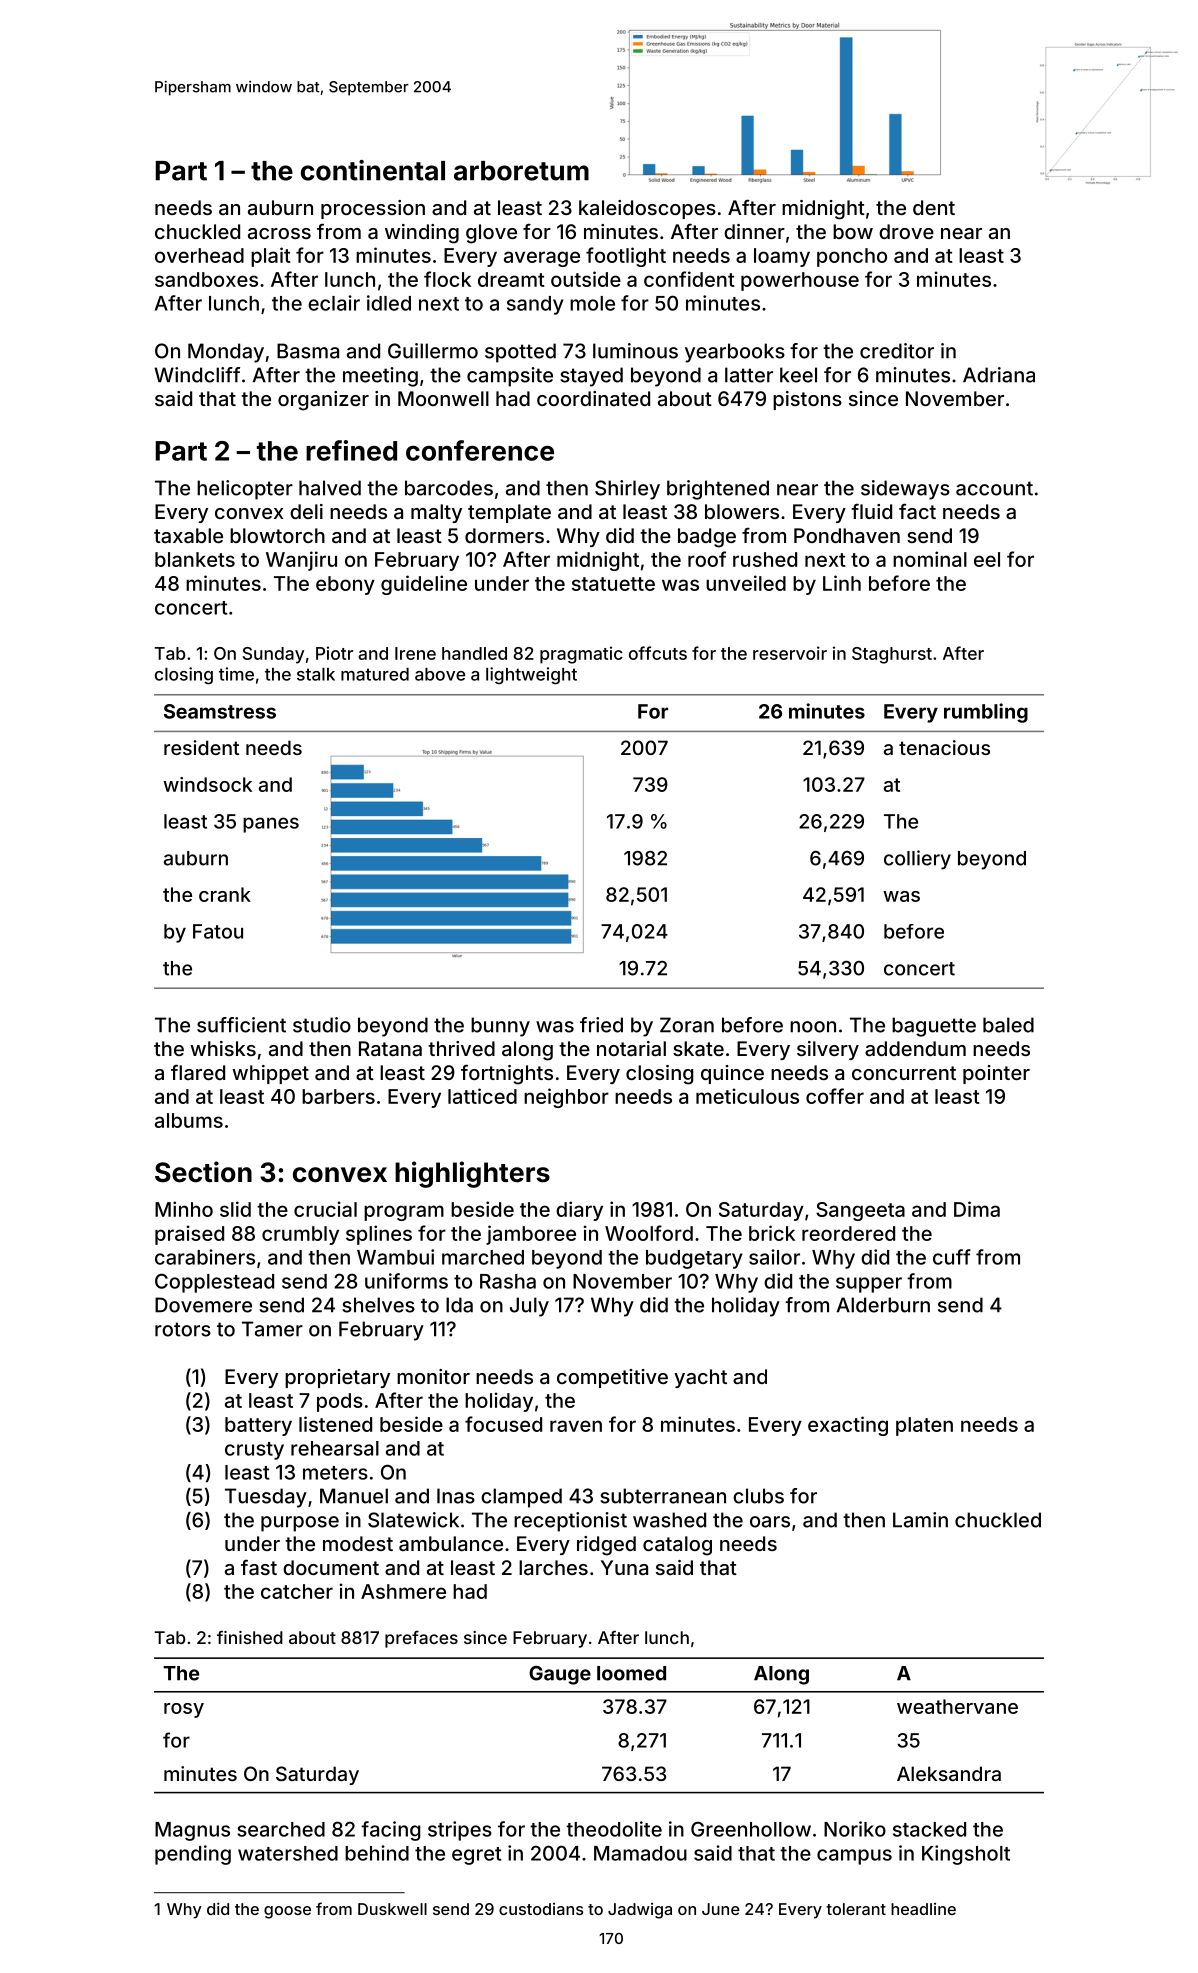  What do you see at coordinates (338, 1096) in the screenshot?
I see `barbers` at bounding box center [338, 1096].
